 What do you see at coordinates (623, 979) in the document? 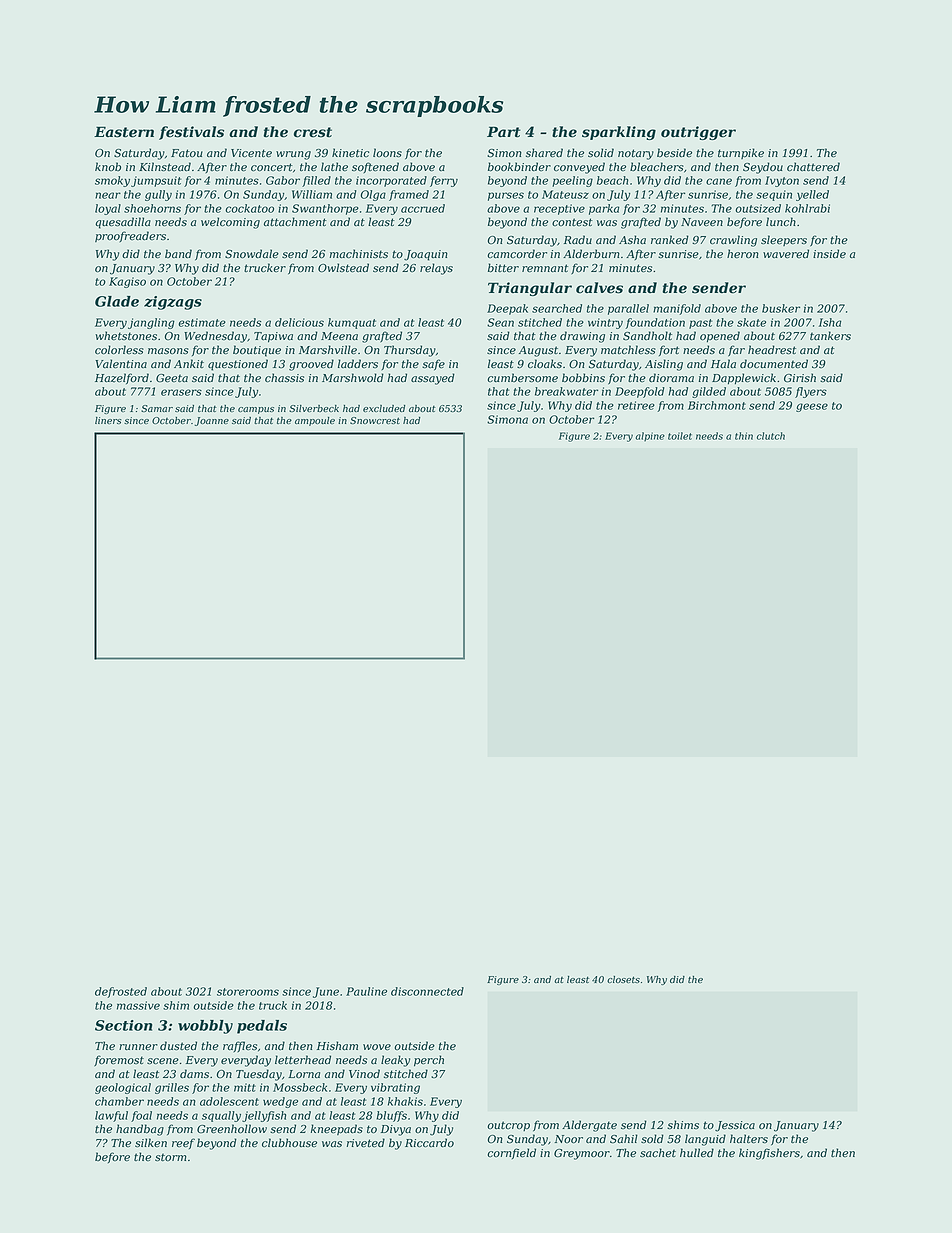
I see `closets` at bounding box center [623, 979].
